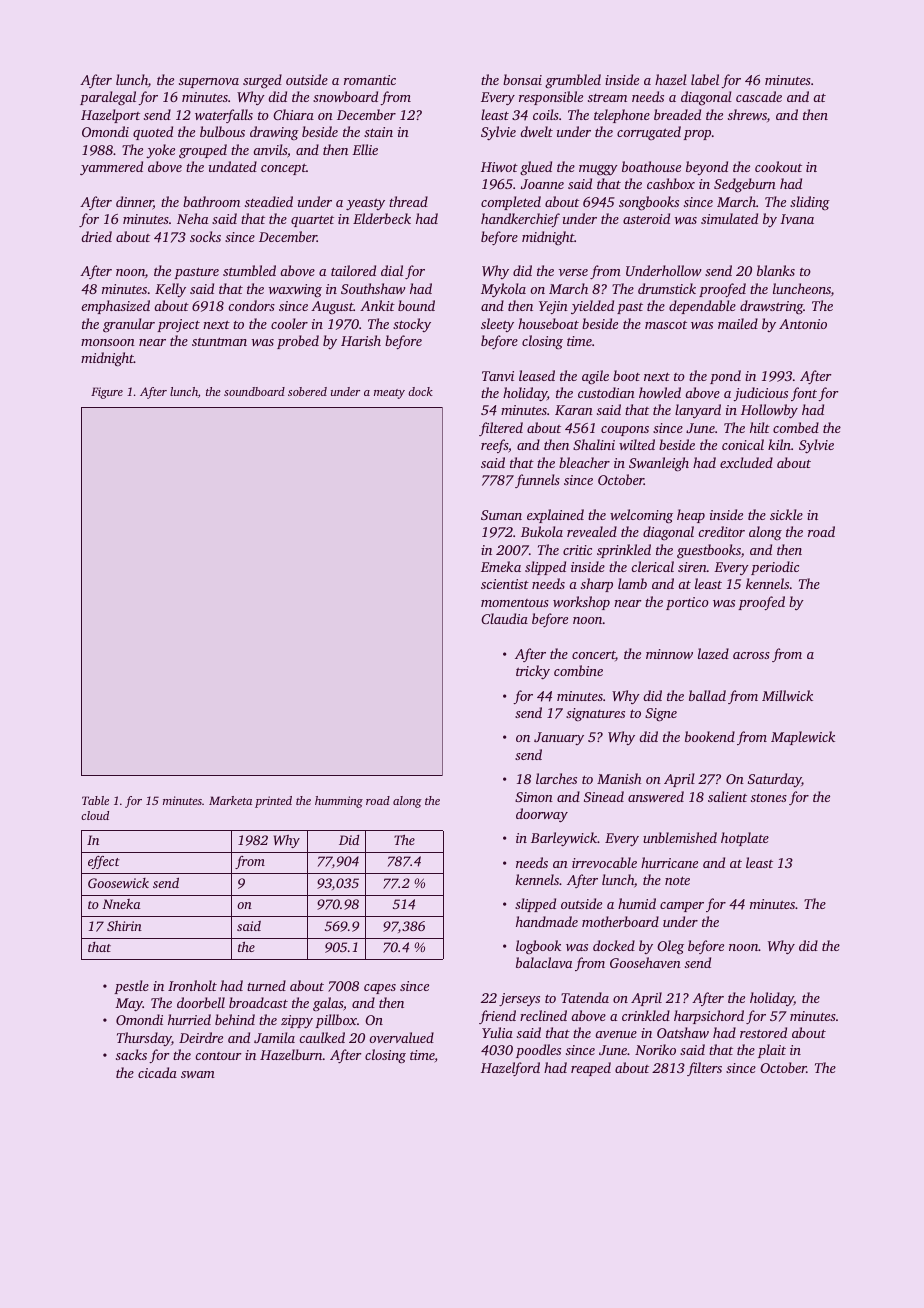 This page has height=1308, width=924. What do you see at coordinates (774, 780) in the page?
I see `Saturday` at bounding box center [774, 780].
